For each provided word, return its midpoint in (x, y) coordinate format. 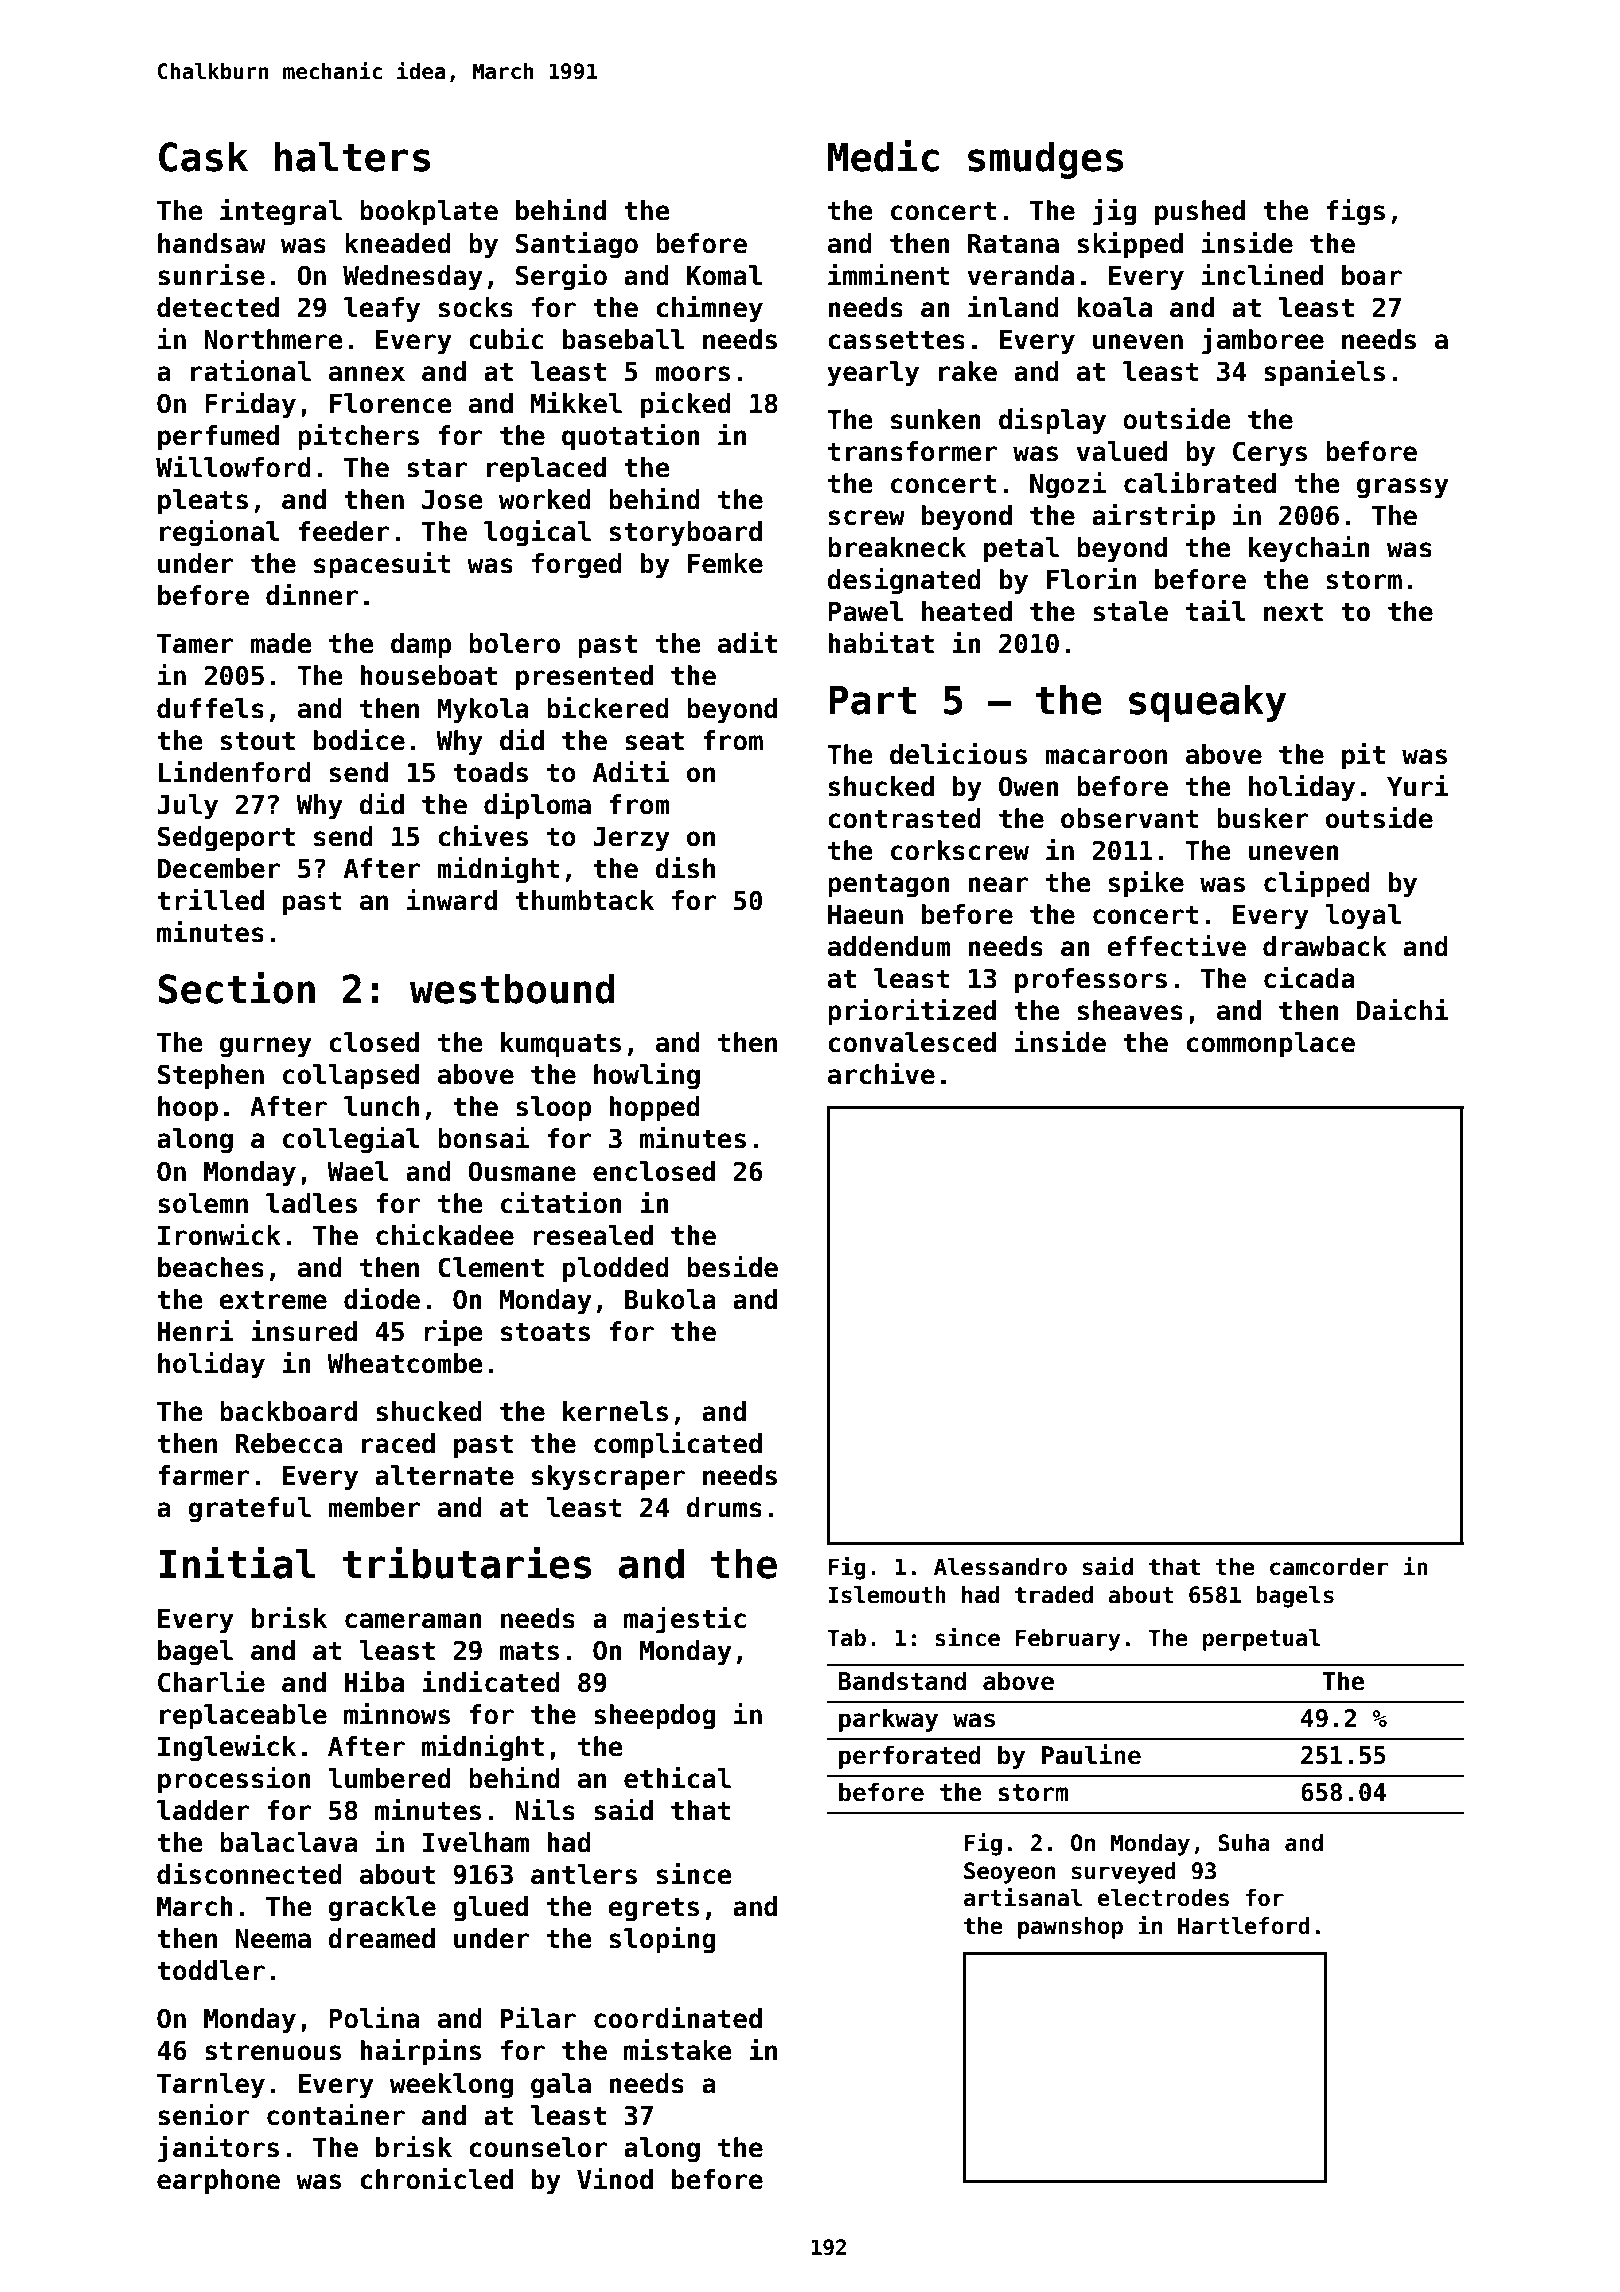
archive (881, 1074)
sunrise (211, 275)
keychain (1309, 549)
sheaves (1130, 1010)
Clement (491, 1267)
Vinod (615, 2179)
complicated (678, 1445)
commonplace (1270, 1045)
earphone (218, 2182)
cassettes (896, 340)
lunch (381, 1106)
